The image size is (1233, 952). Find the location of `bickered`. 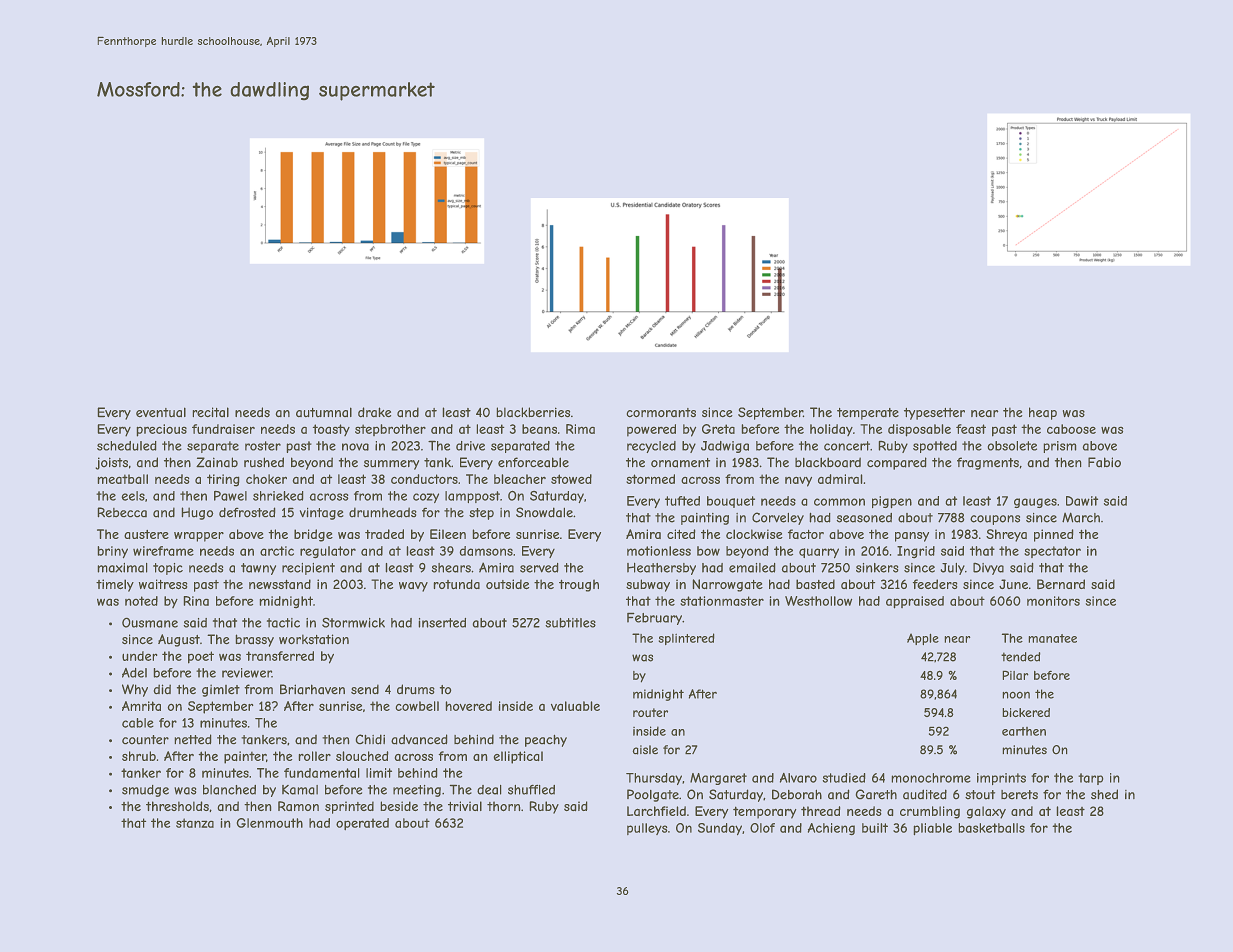

bickered is located at coordinates (1026, 712).
